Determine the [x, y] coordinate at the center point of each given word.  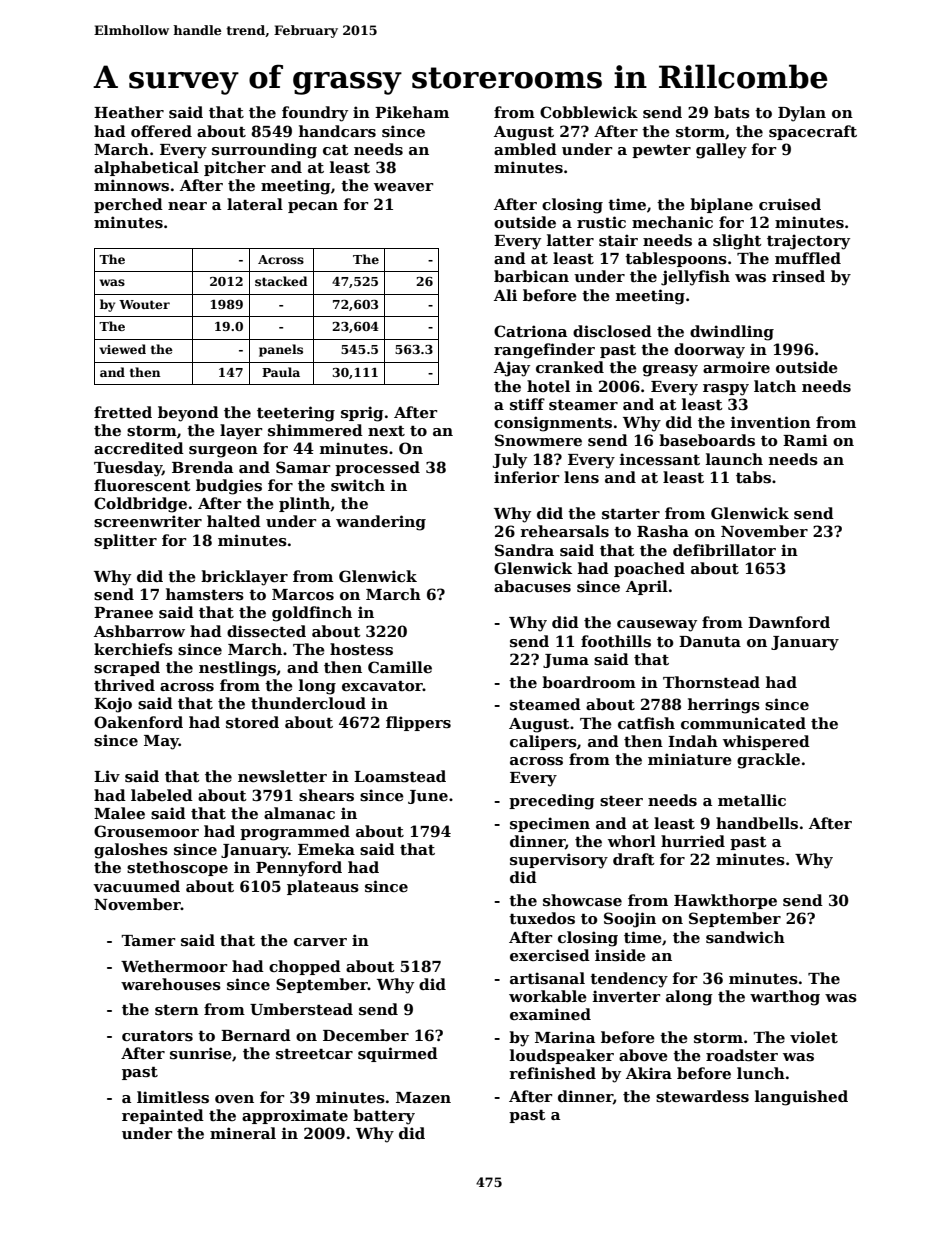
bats [732, 112]
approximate [295, 1116]
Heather [129, 112]
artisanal [547, 978]
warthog [785, 998]
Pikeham [412, 112]
